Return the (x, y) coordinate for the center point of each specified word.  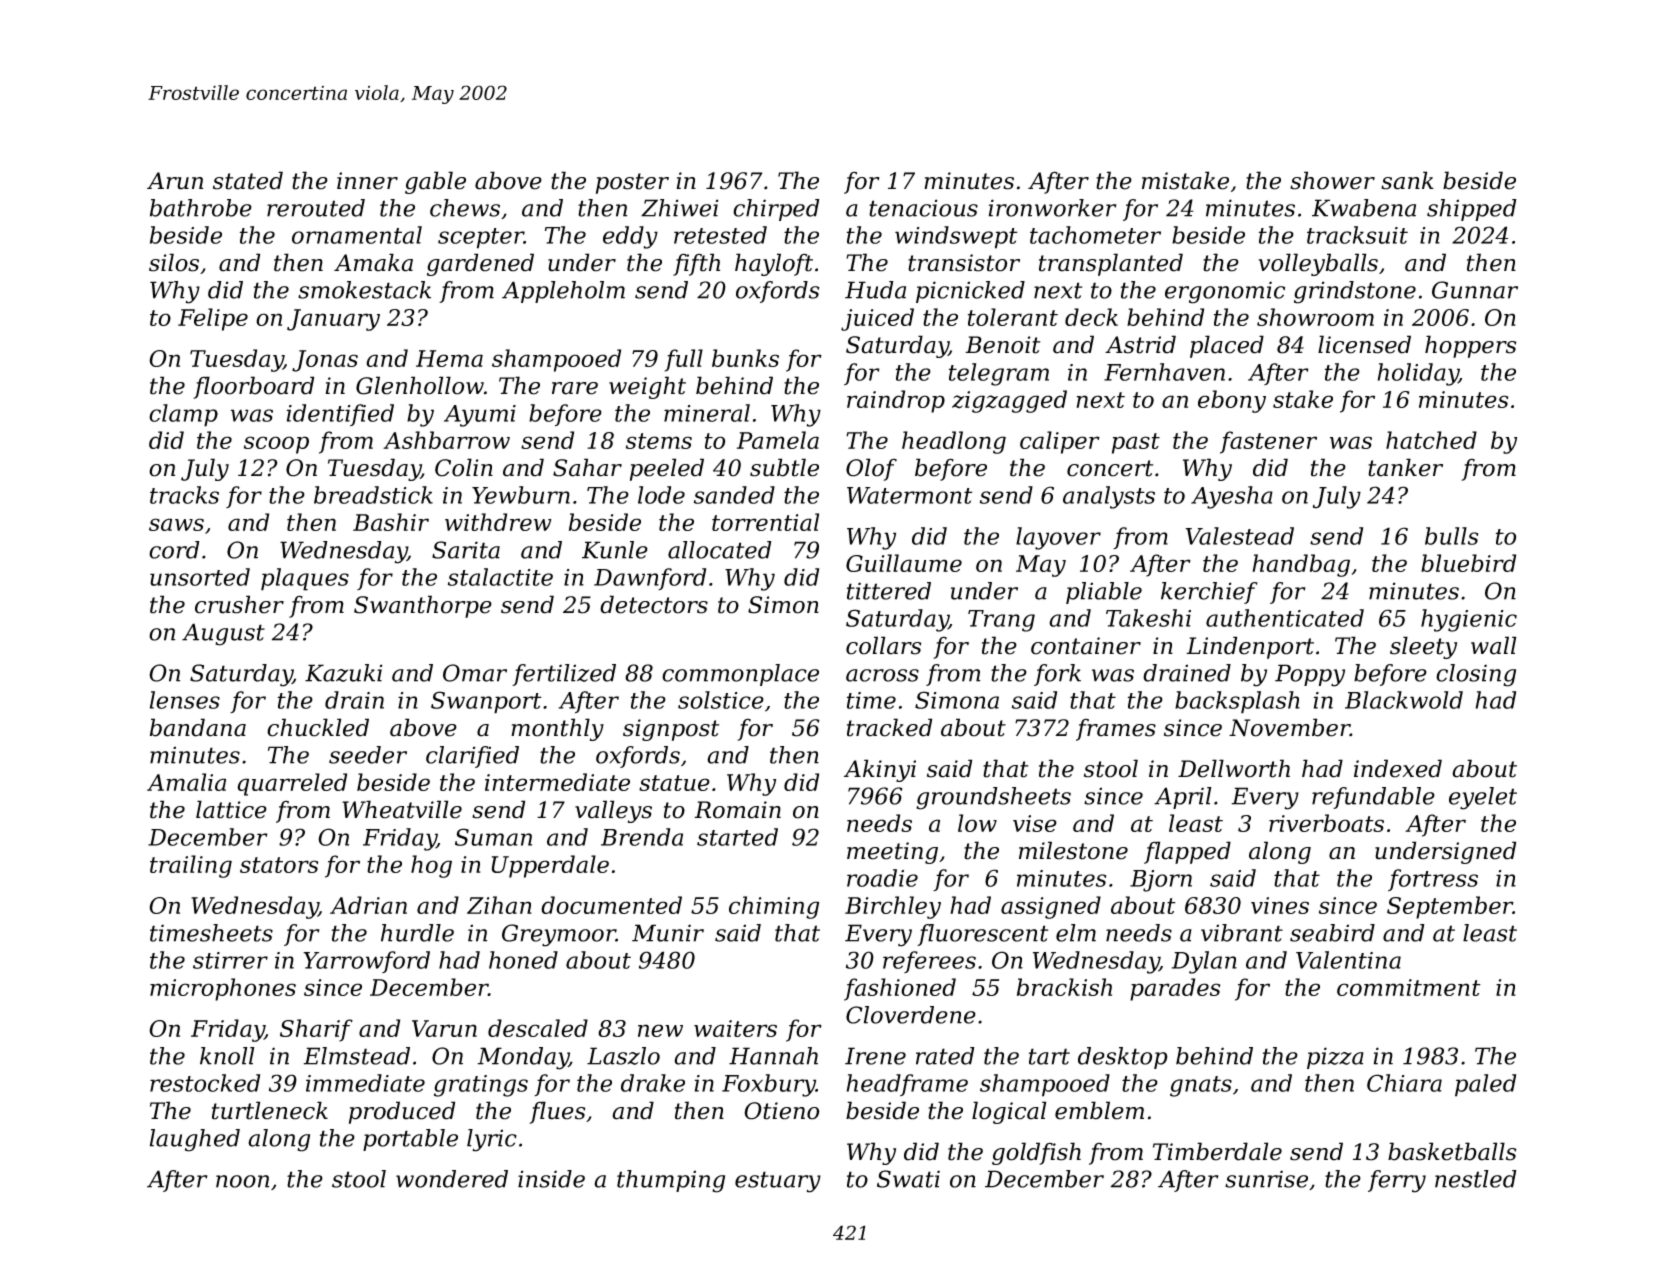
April (1183, 798)
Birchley (893, 907)
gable (435, 182)
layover (1058, 538)
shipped (1472, 210)
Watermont (910, 495)
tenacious (923, 208)
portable (410, 1140)
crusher (239, 604)
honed (523, 960)
